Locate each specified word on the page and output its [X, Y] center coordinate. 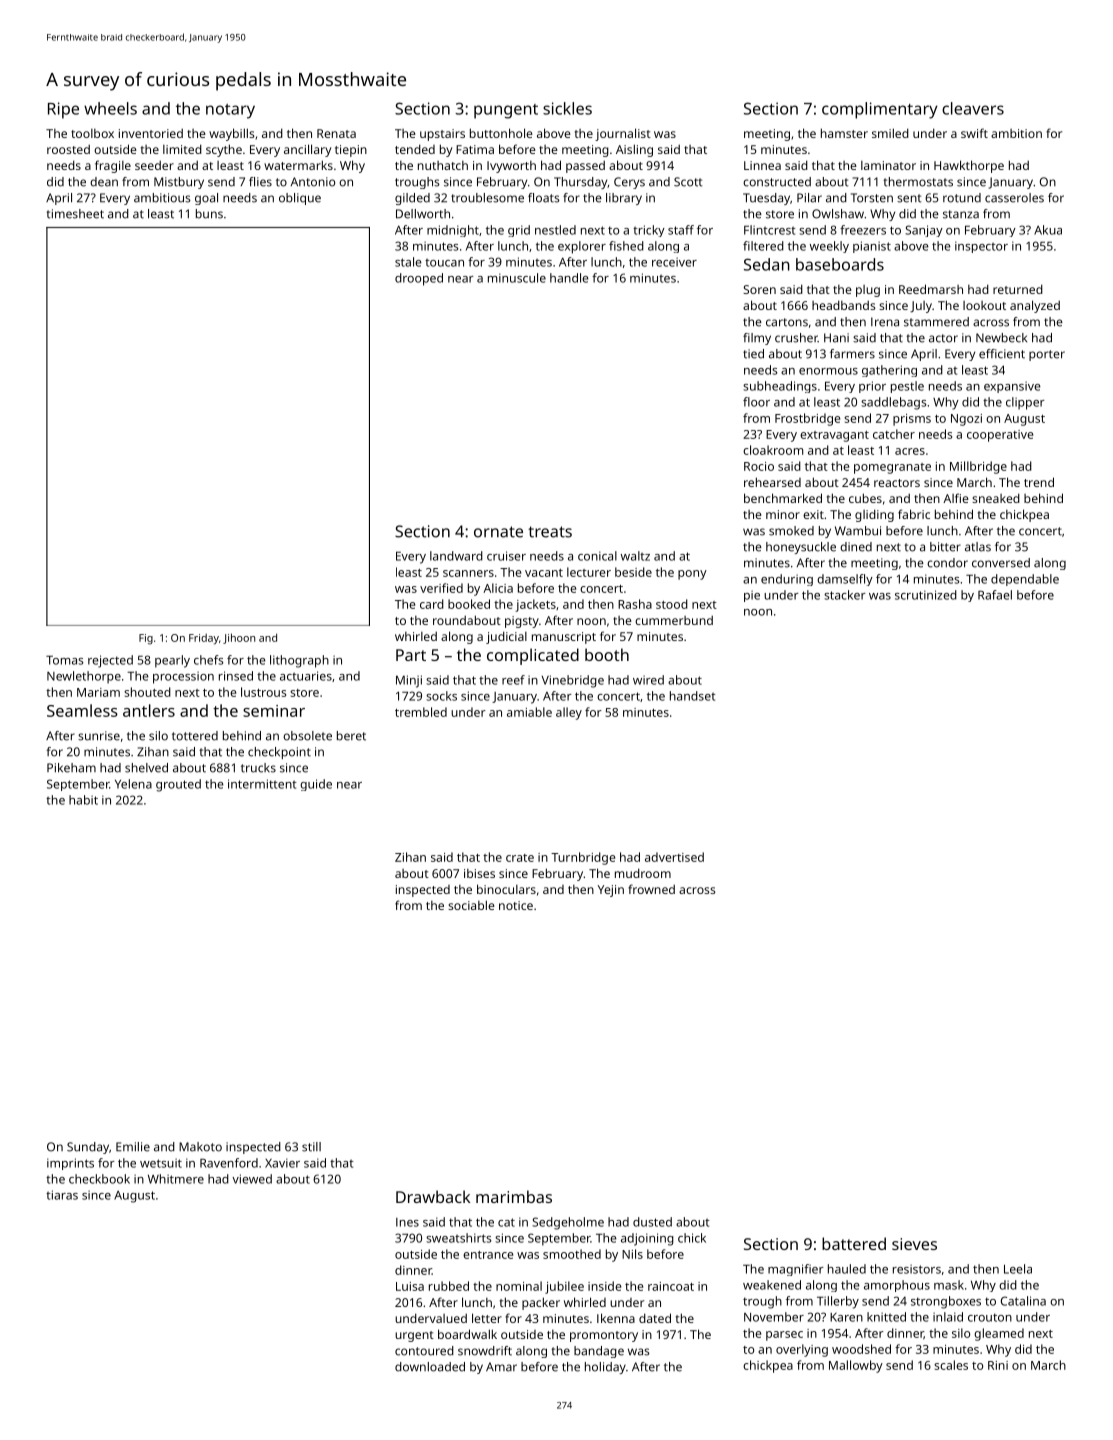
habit [83, 800]
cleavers [973, 108]
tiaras [62, 1195]
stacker [845, 595]
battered [854, 1243]
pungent [506, 111]
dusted [652, 1222]
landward [456, 556]
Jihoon [239, 638]
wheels [110, 108]
